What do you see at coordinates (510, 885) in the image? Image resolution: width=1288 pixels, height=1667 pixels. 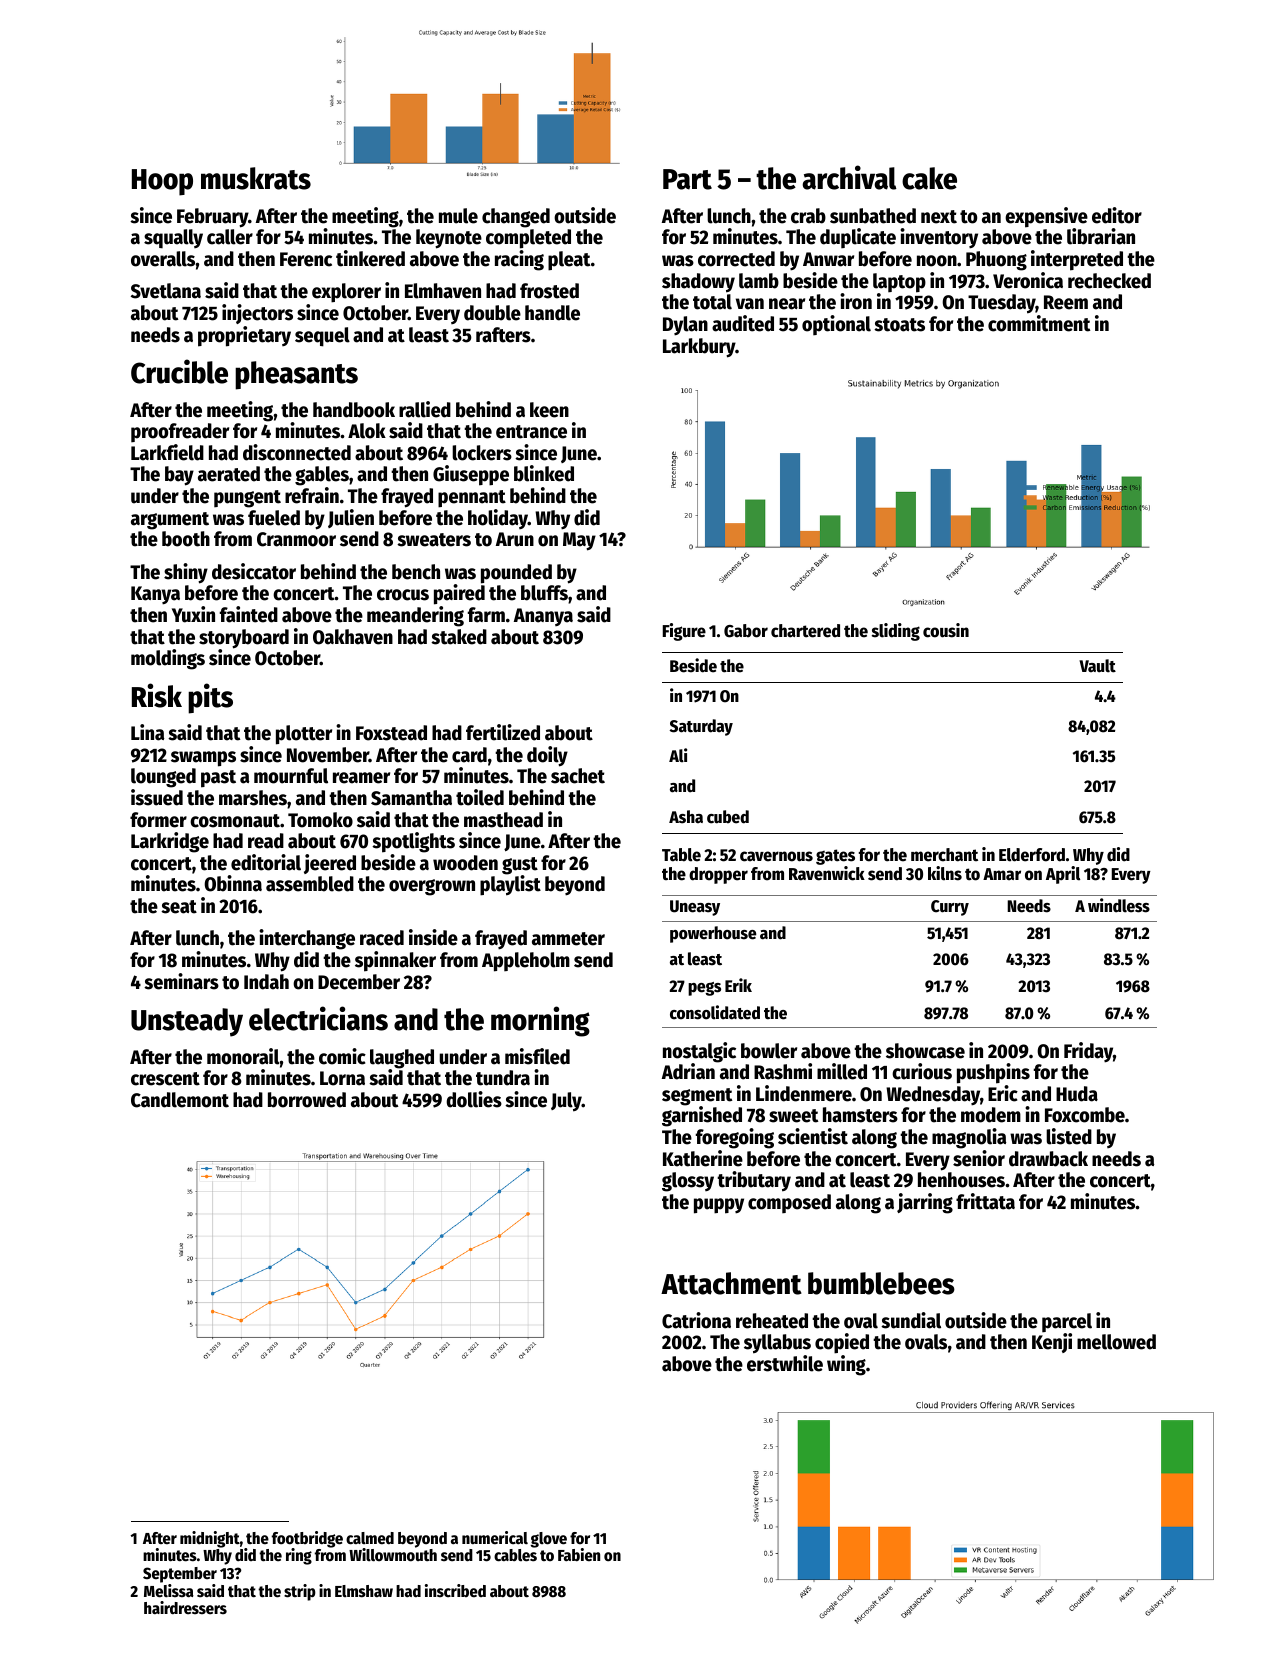 I see `playlist` at bounding box center [510, 885].
